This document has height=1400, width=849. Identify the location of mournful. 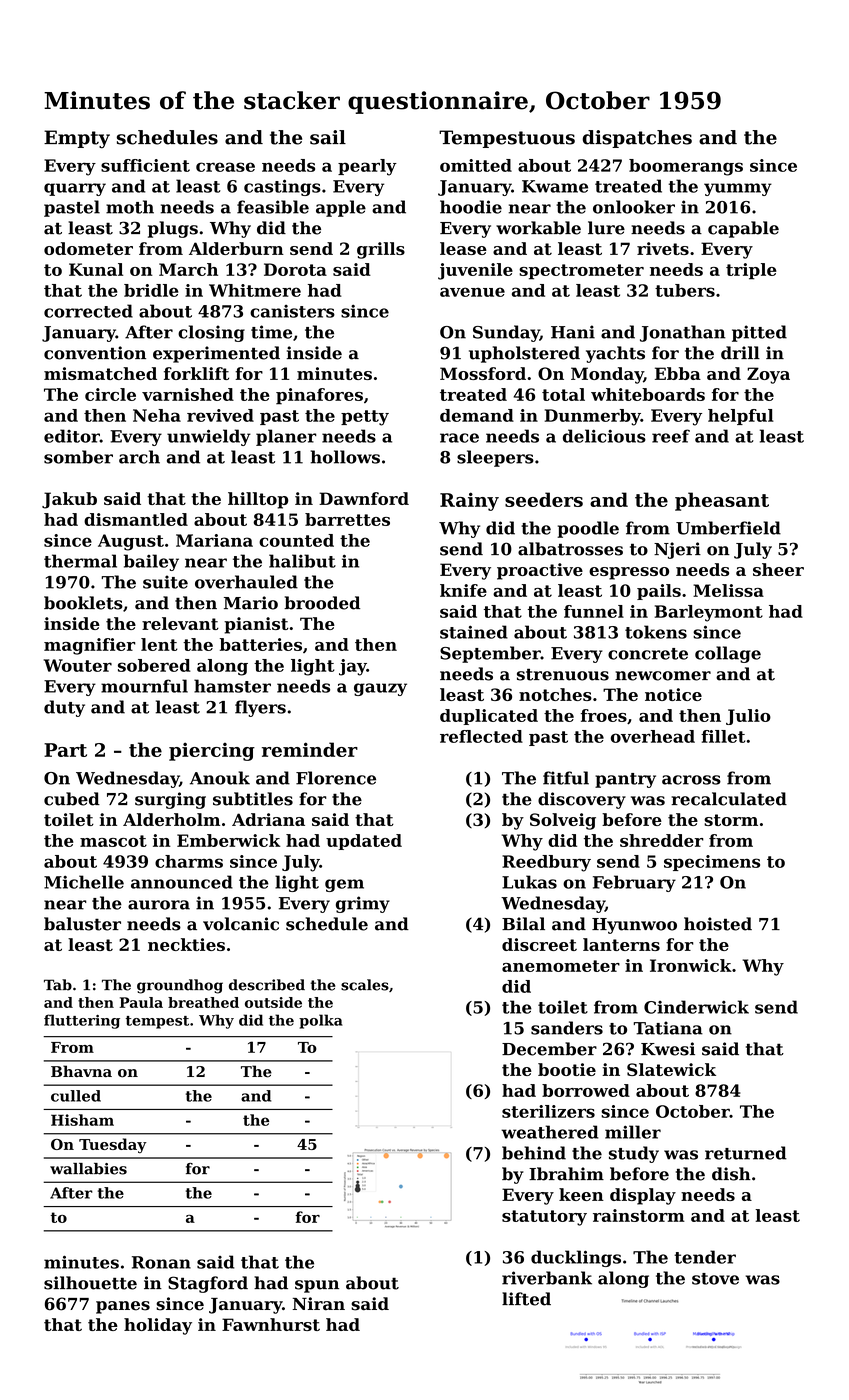
(144, 686).
